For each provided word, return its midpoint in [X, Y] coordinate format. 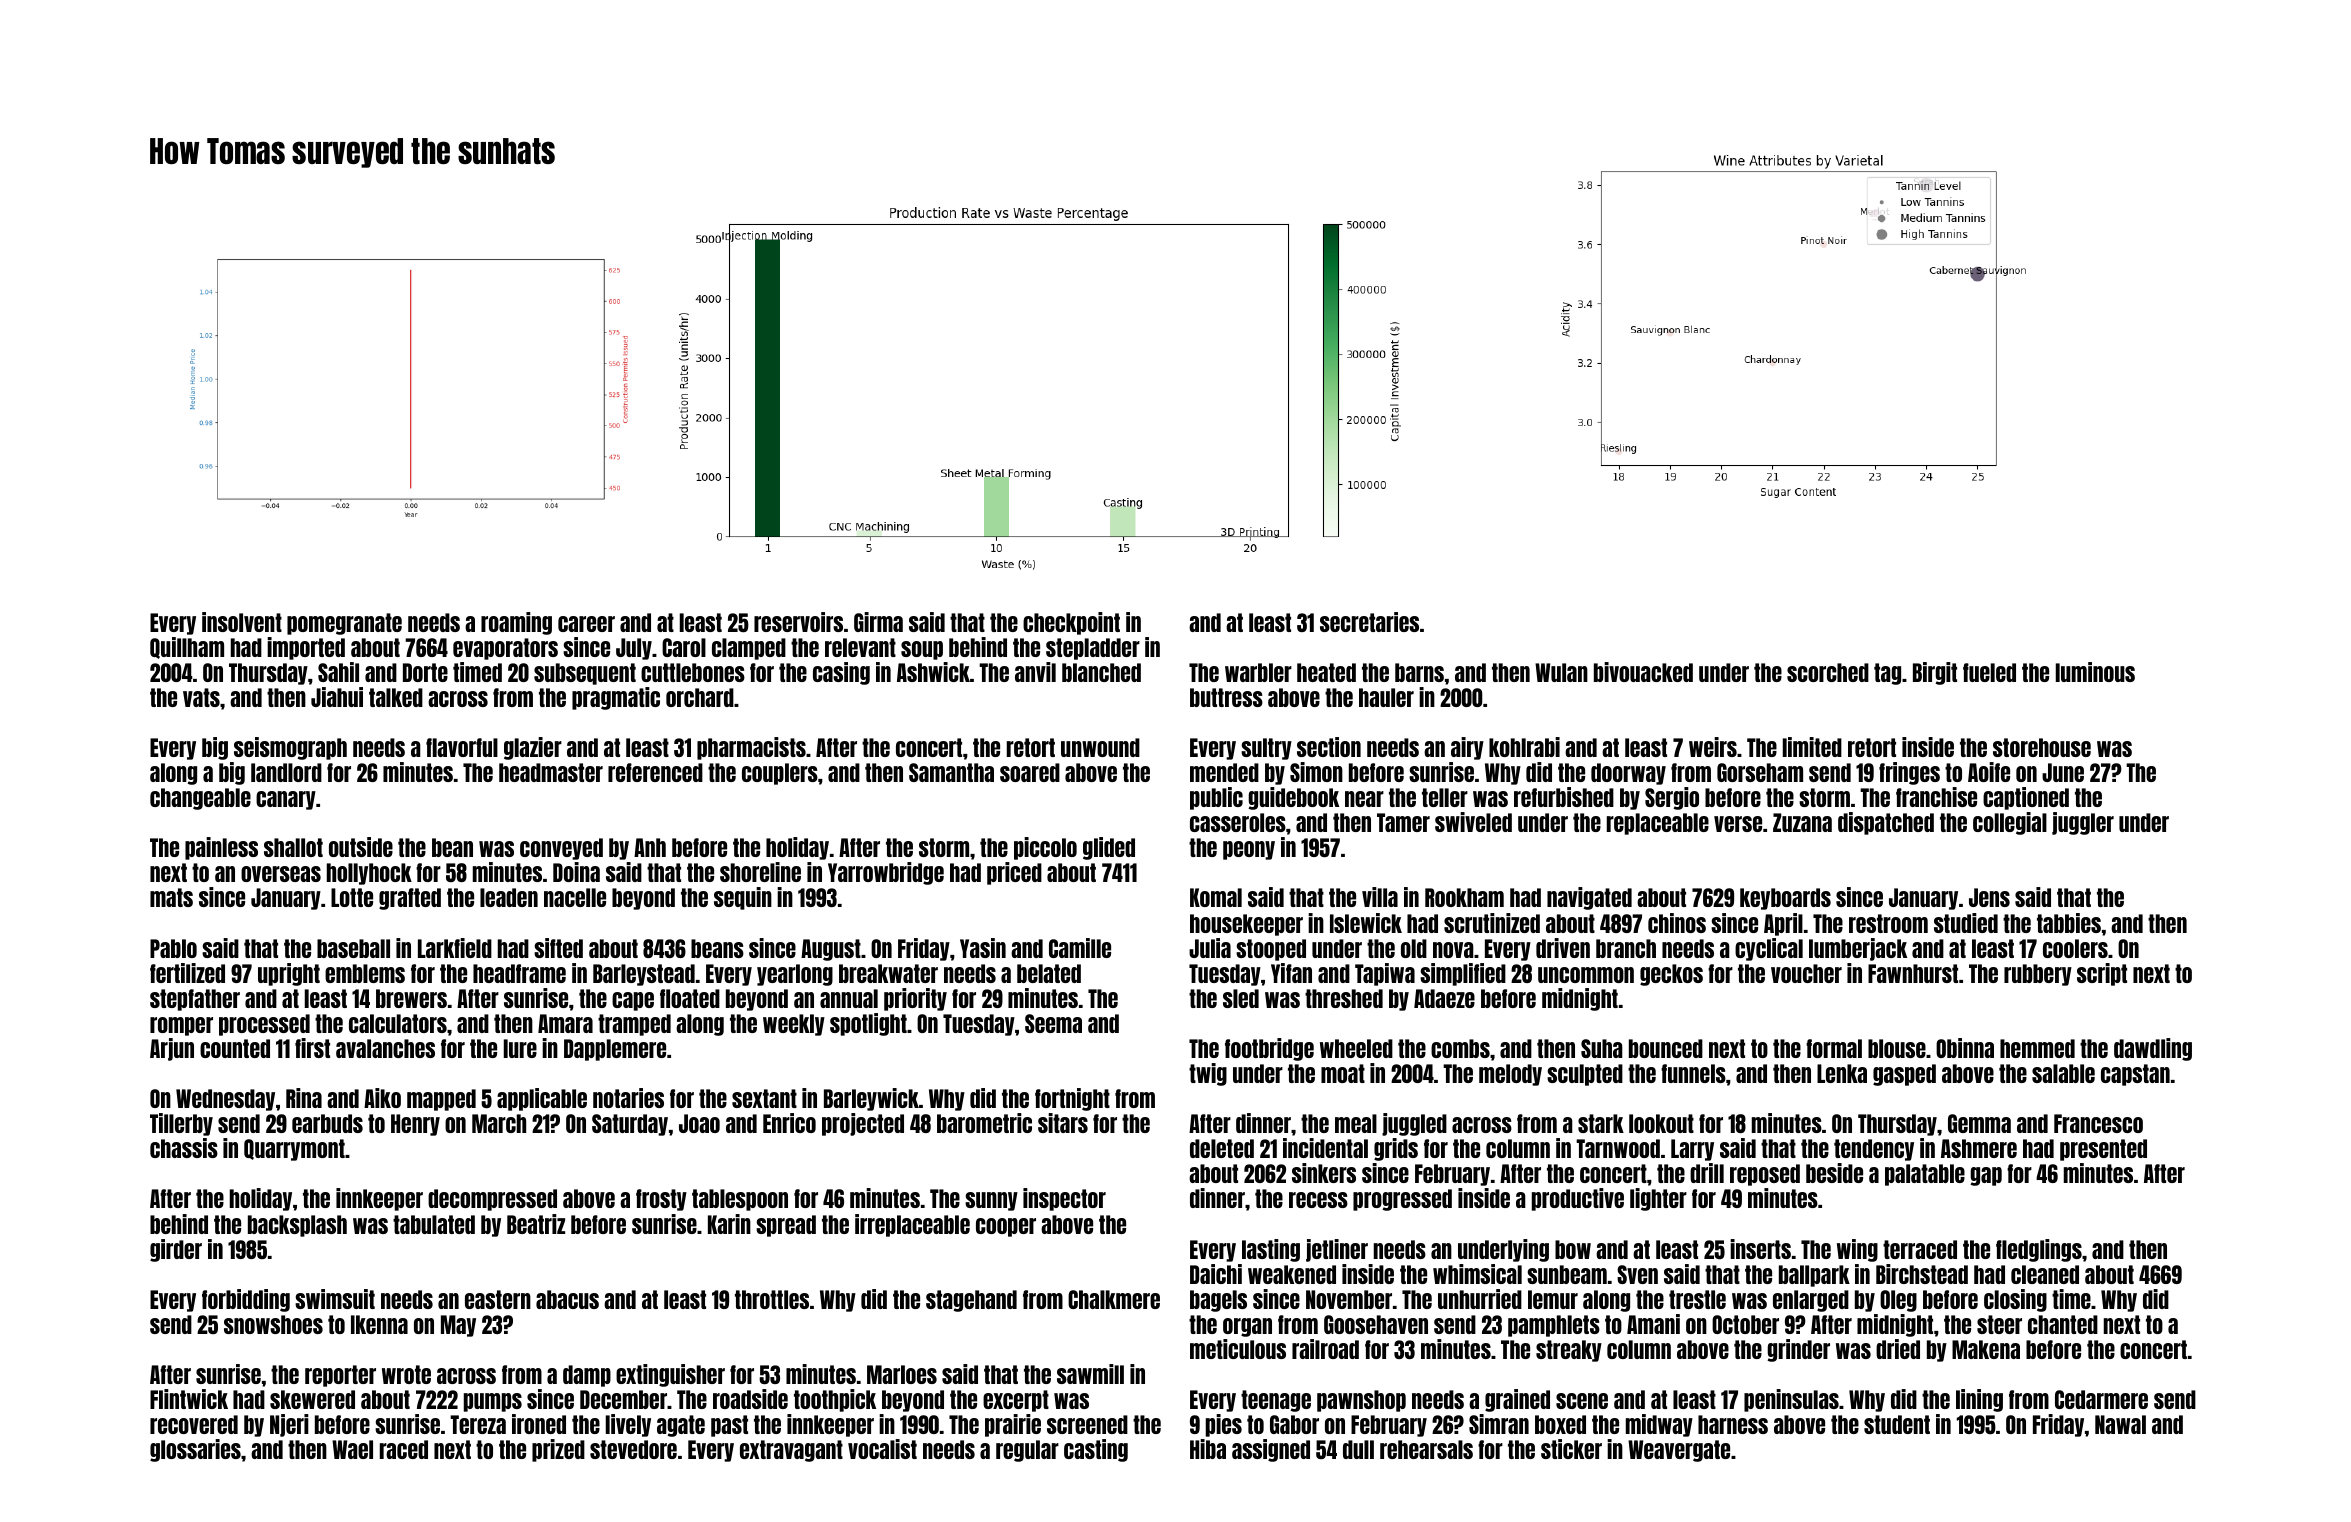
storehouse [2042, 747]
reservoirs [798, 622]
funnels [1693, 1073]
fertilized [187, 973]
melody [1510, 1075]
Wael [352, 1449]
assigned [1271, 1450]
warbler [1258, 672]
